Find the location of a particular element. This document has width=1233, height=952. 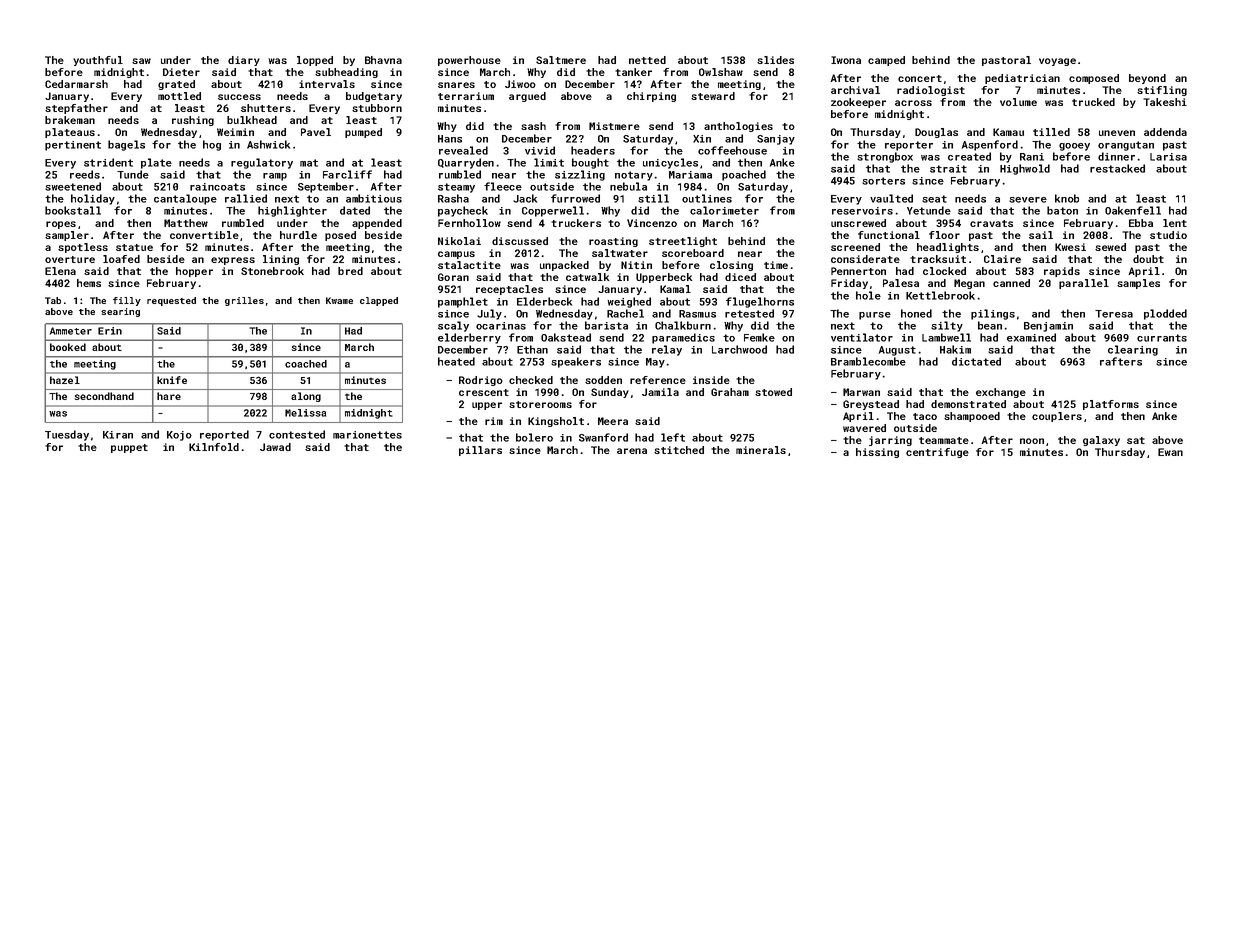

addenda is located at coordinates (1165, 132).
